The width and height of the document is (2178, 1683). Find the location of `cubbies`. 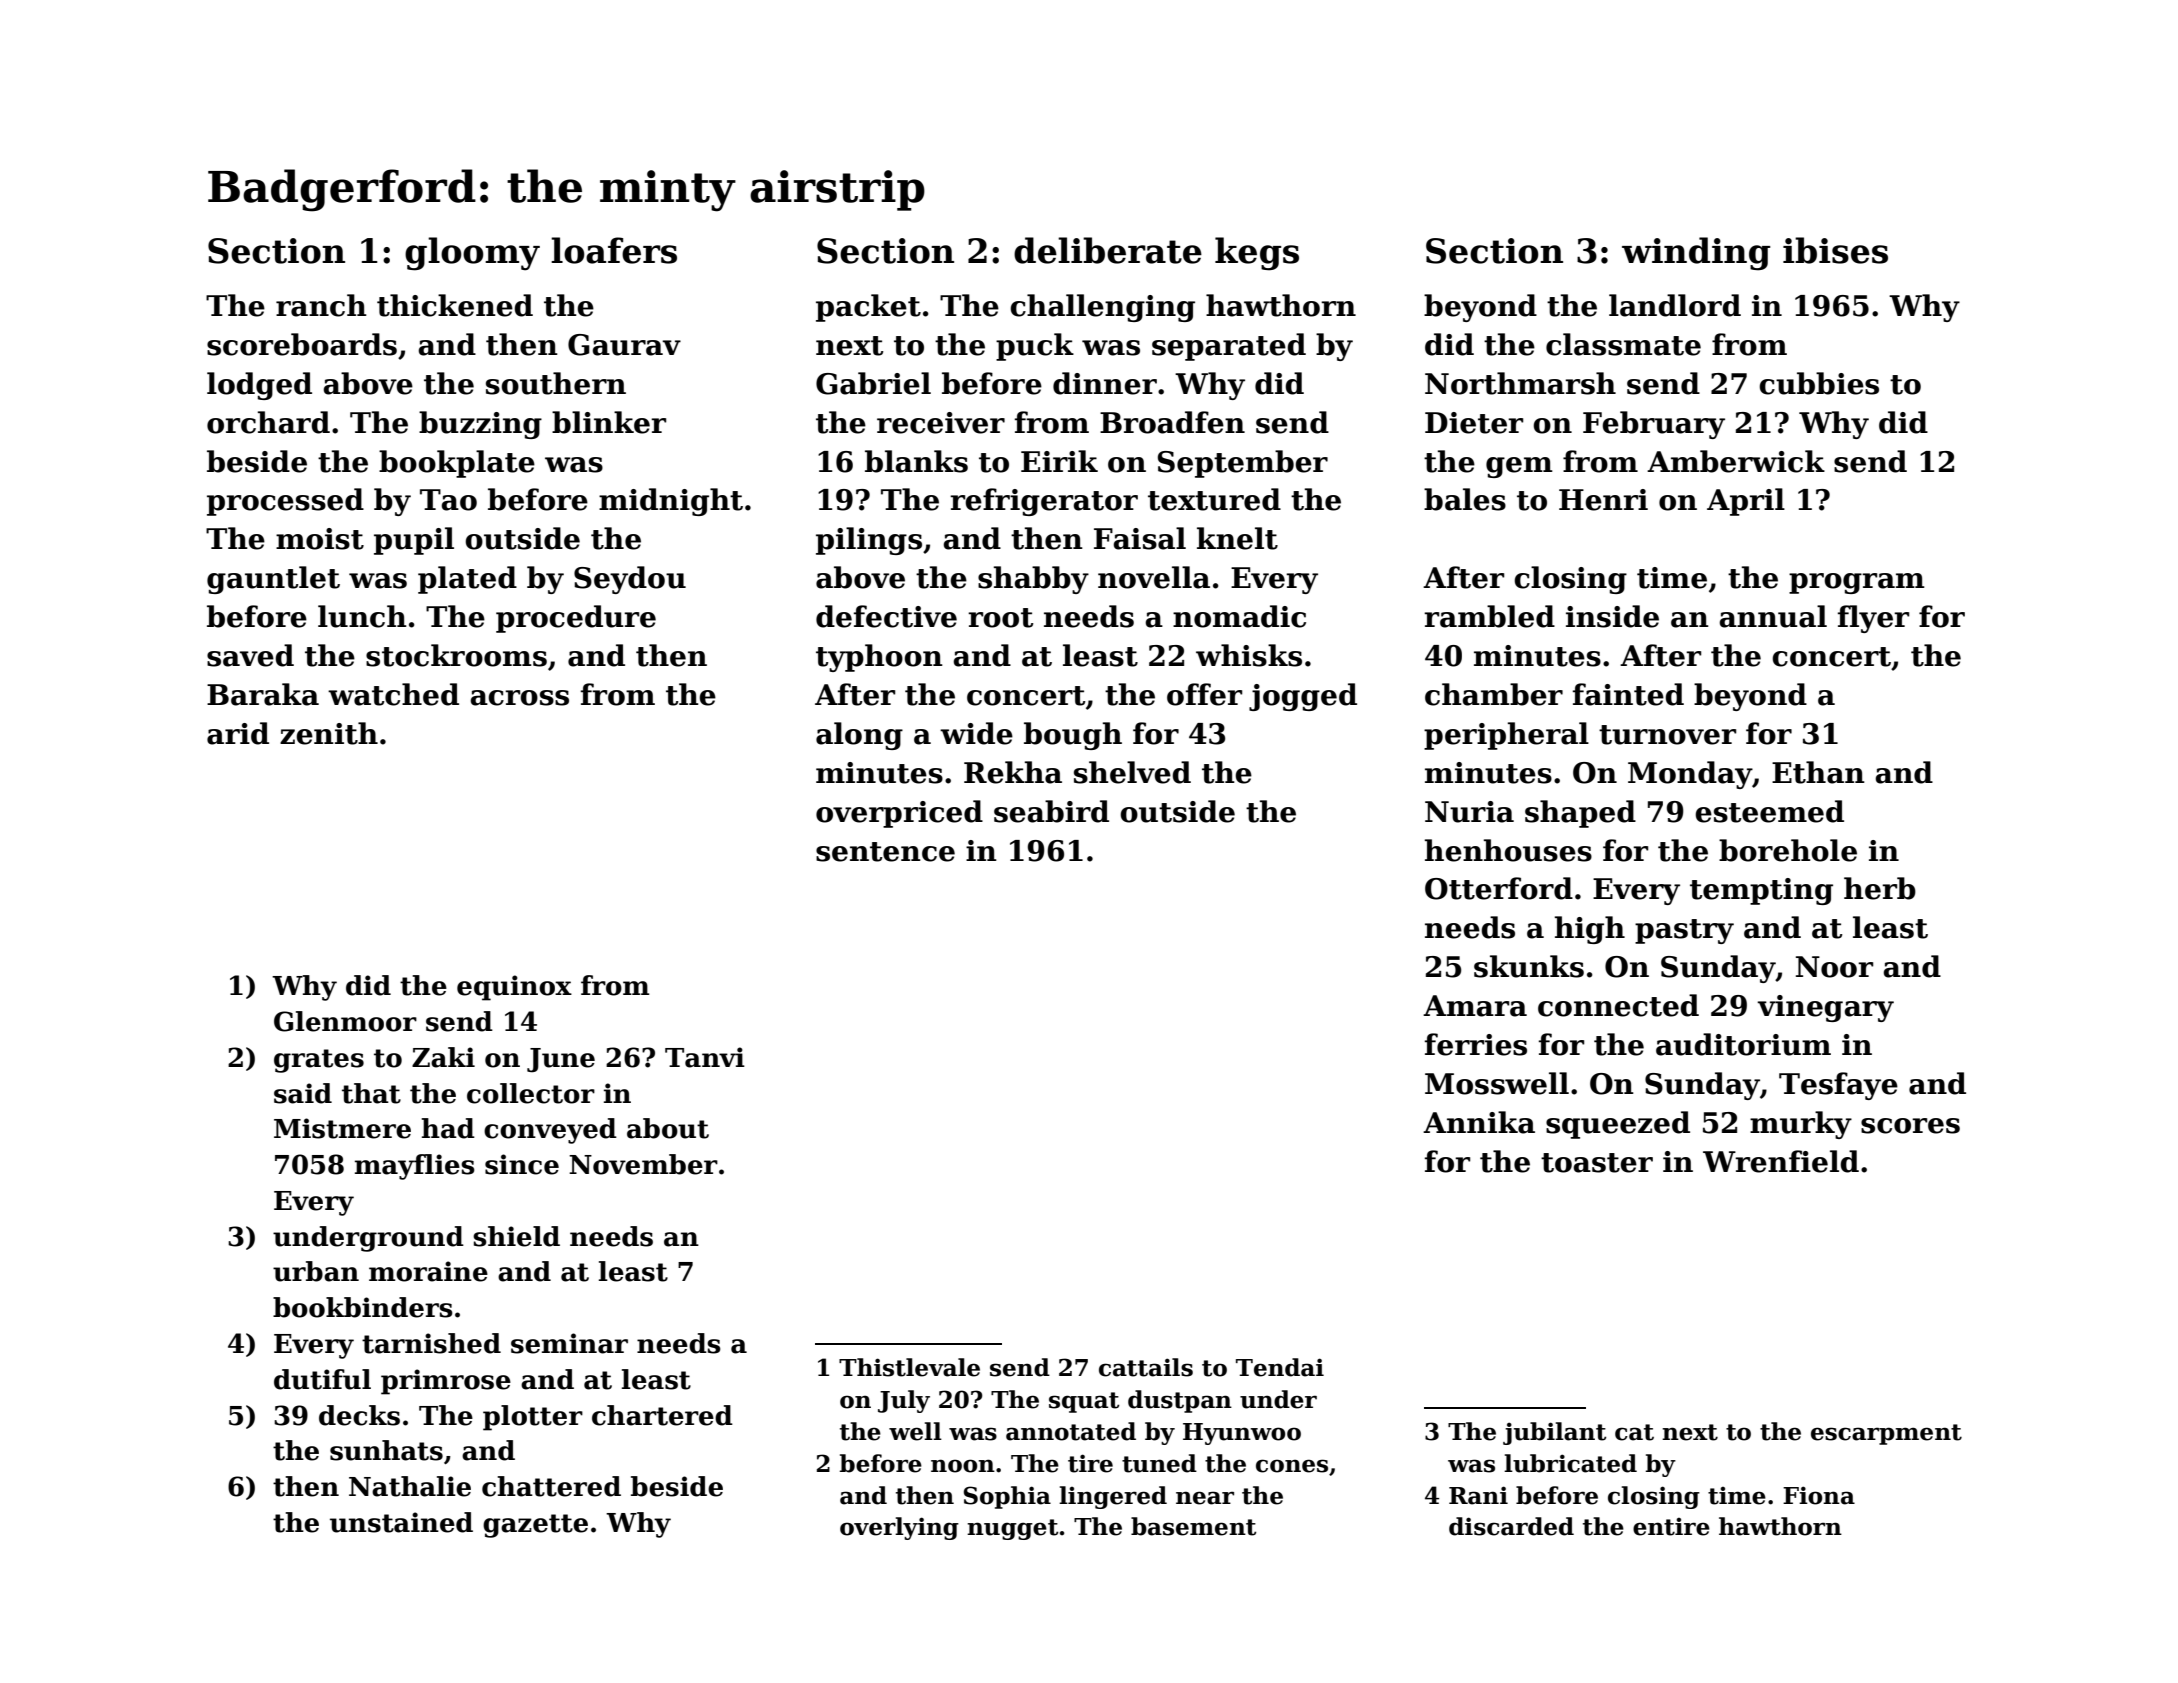

cubbies is located at coordinates (1819, 383).
